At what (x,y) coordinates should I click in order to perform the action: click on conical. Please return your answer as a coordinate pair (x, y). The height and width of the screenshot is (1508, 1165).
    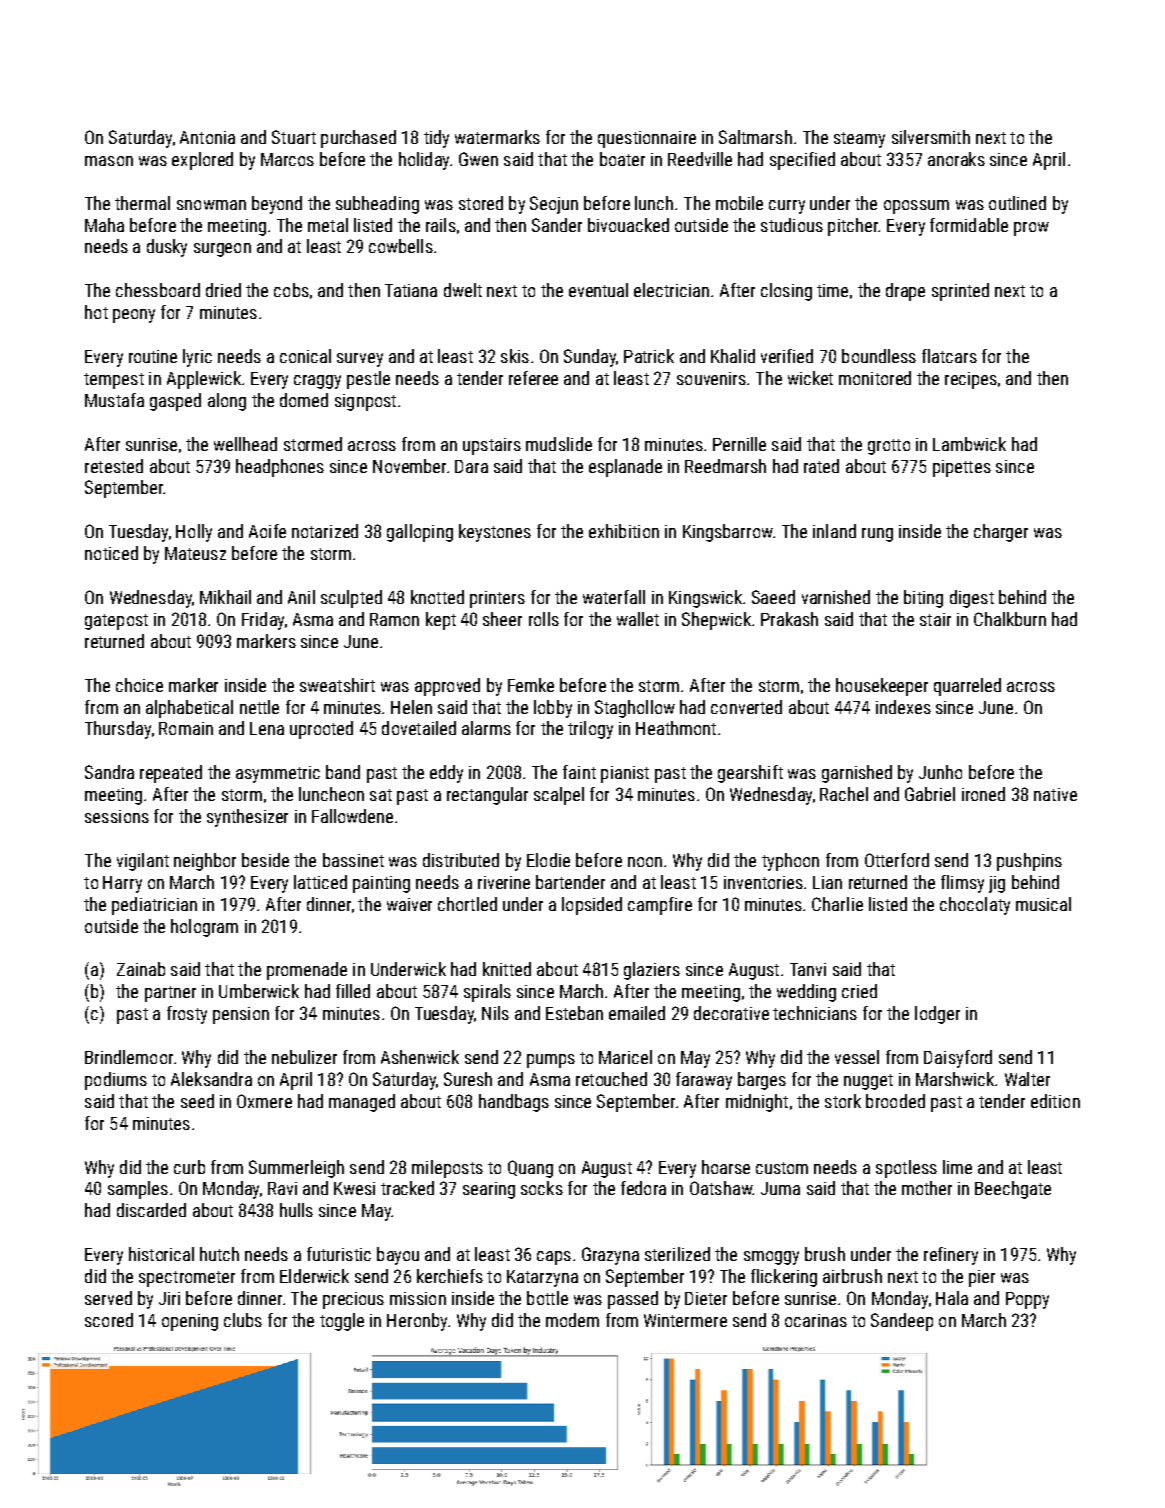
    Looking at the image, I should click on (305, 356).
